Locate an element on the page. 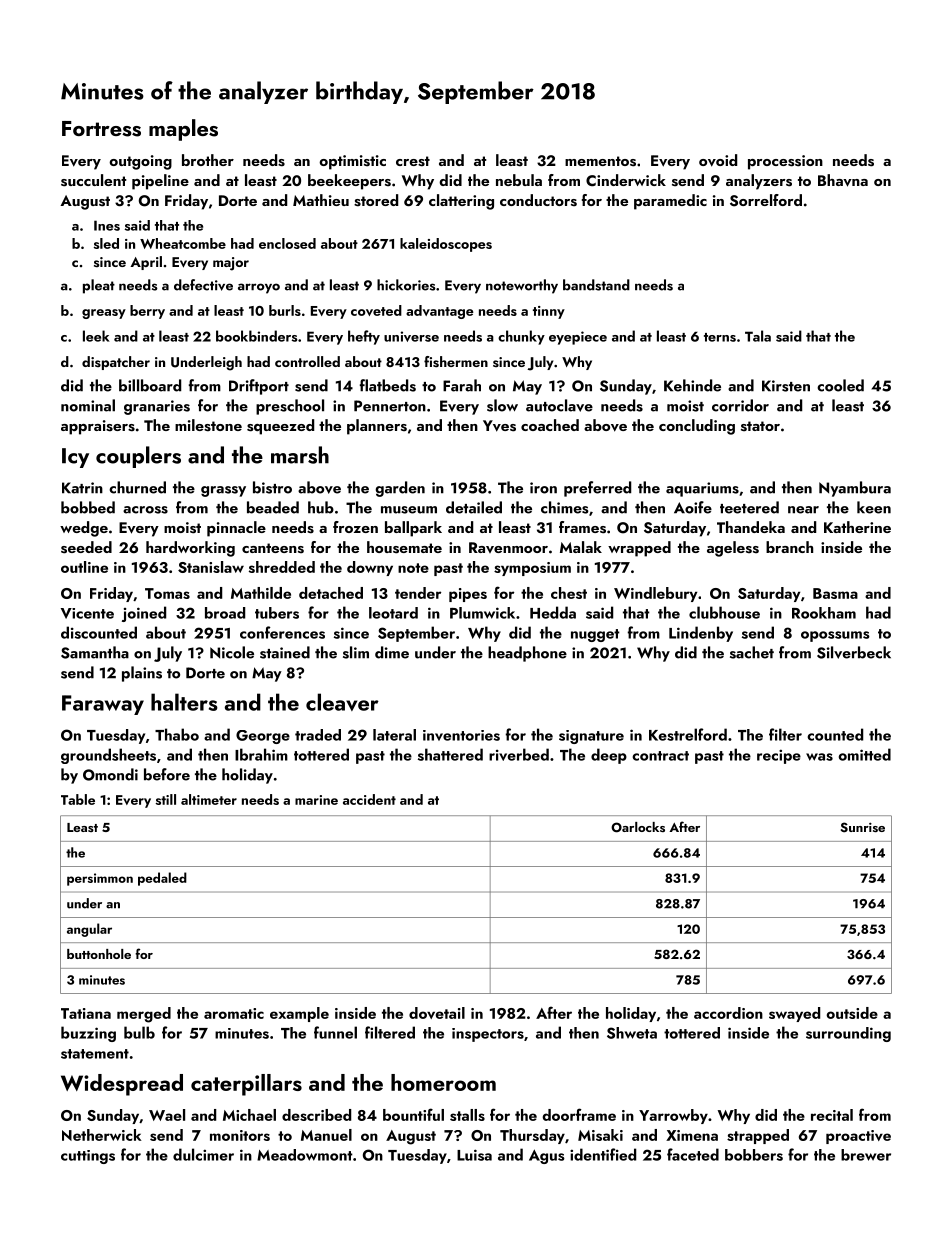  Tomas is located at coordinates (167, 593).
